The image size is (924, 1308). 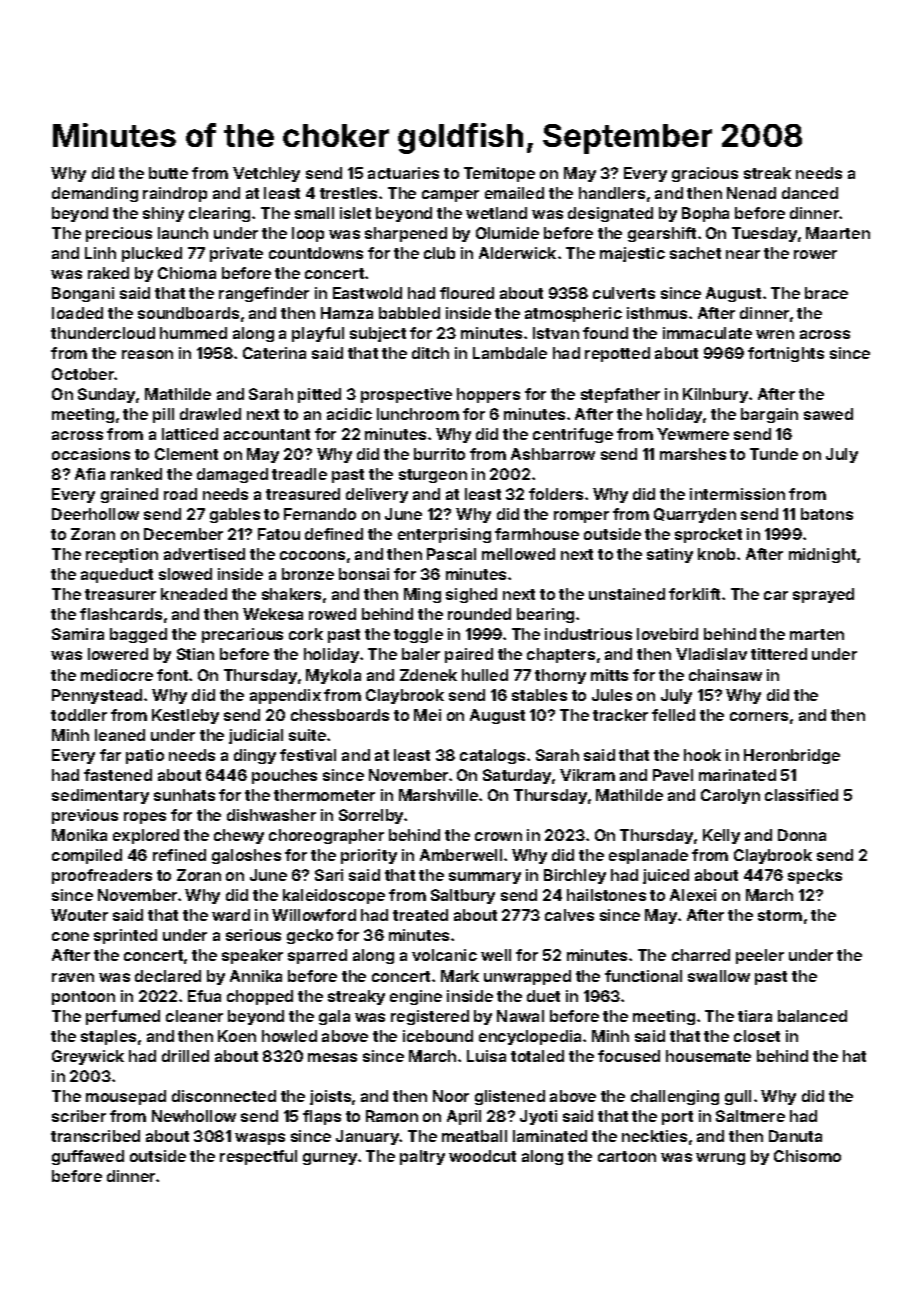 I want to click on clearing, so click(x=219, y=214).
